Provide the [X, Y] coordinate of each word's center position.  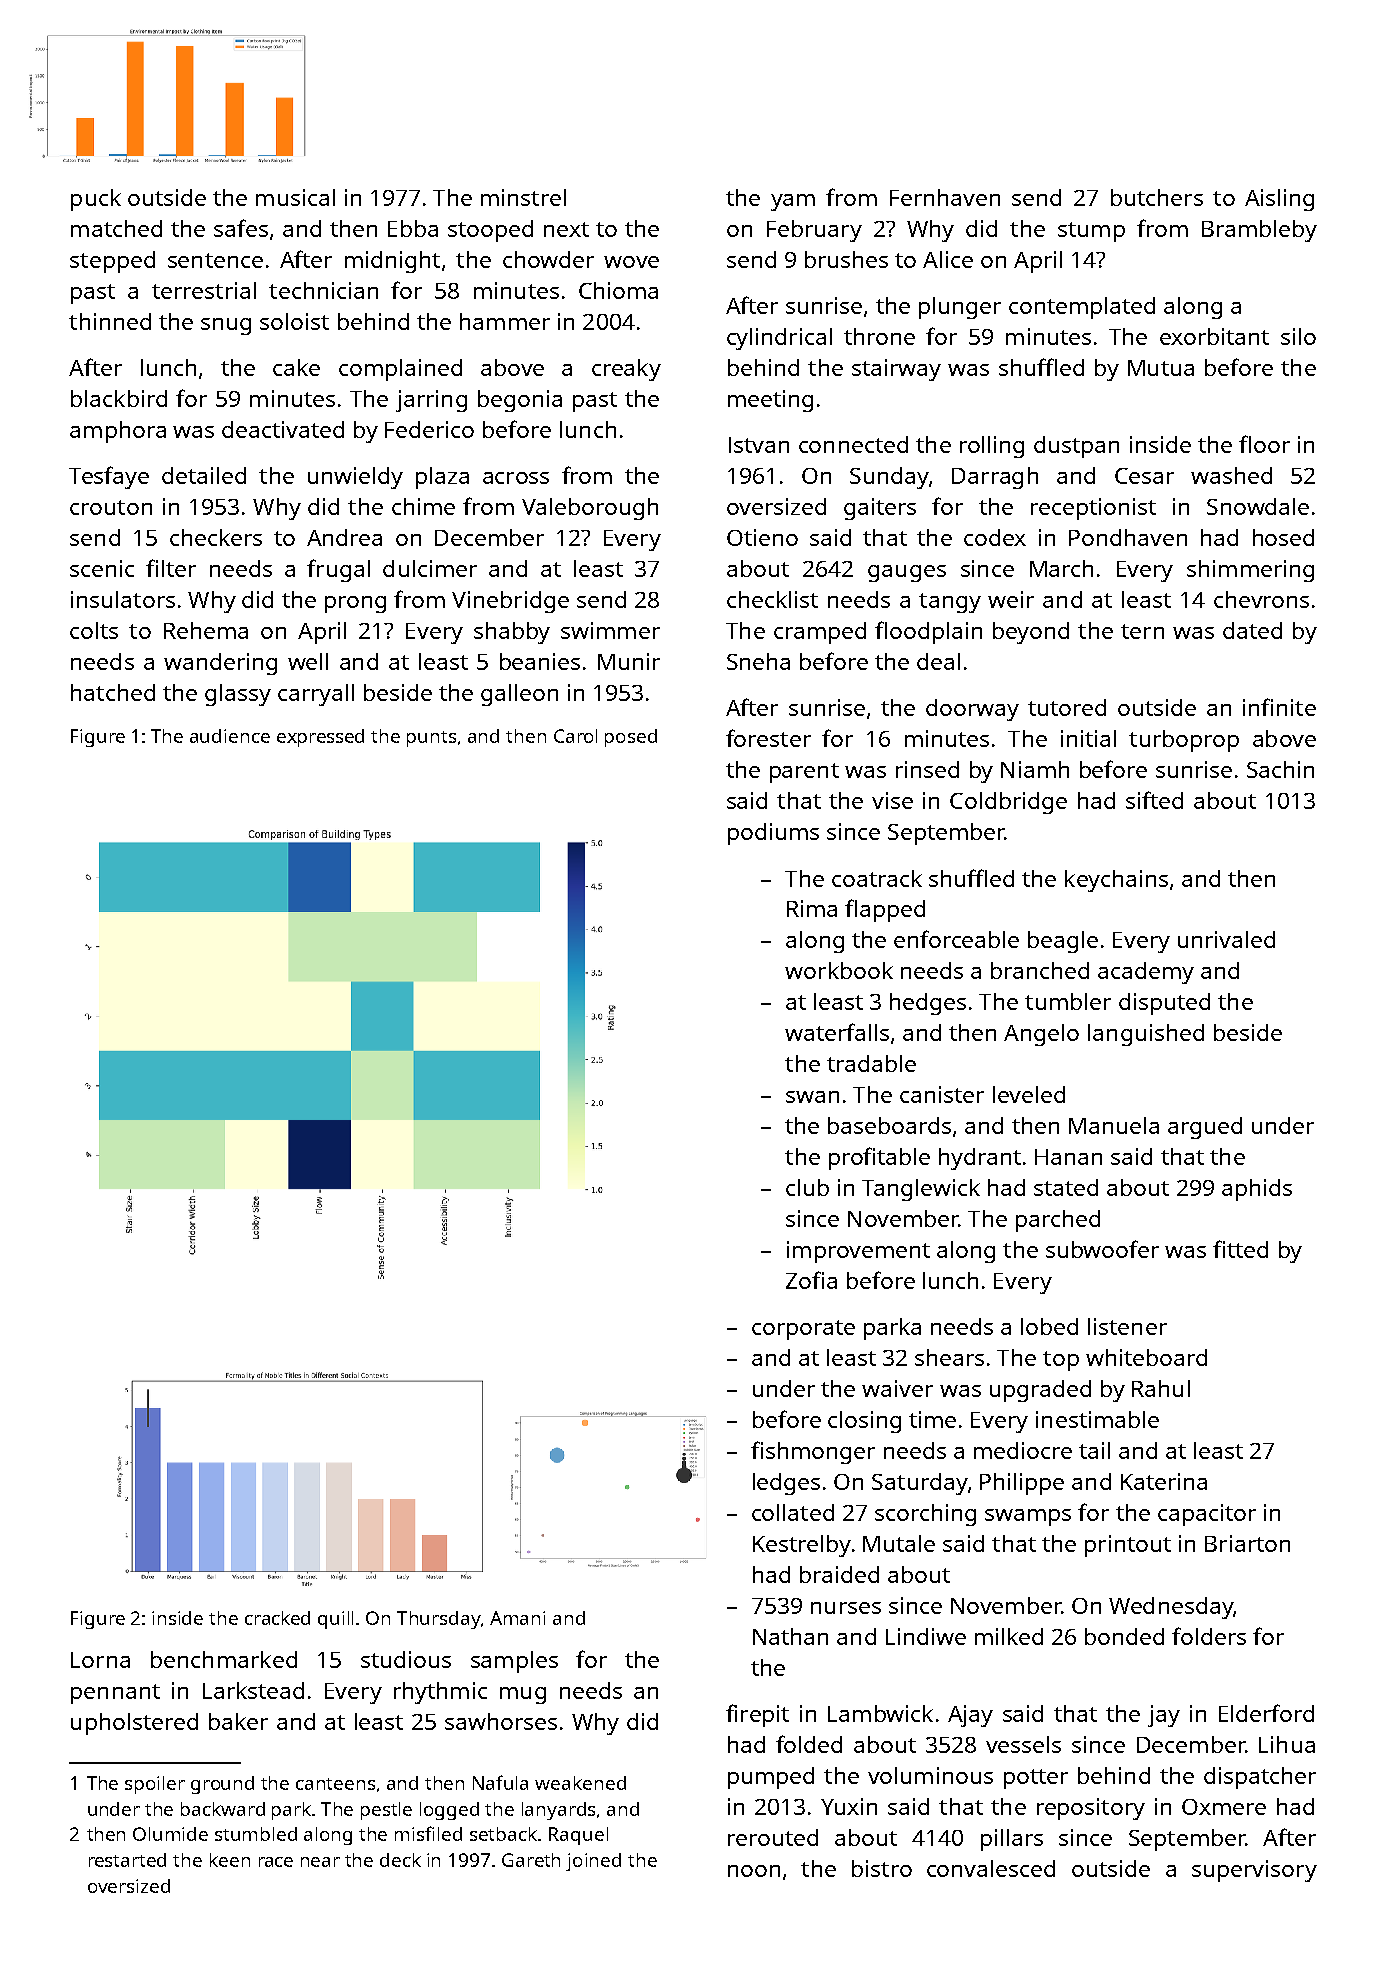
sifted [1154, 800]
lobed [1049, 1326]
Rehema [206, 630]
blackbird [119, 398]
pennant [115, 1694]
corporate [803, 1330]
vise [892, 800]
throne [879, 336]
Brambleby [1259, 231]
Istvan [759, 445]
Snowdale [1258, 506]
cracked [277, 1618]
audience [230, 736]
